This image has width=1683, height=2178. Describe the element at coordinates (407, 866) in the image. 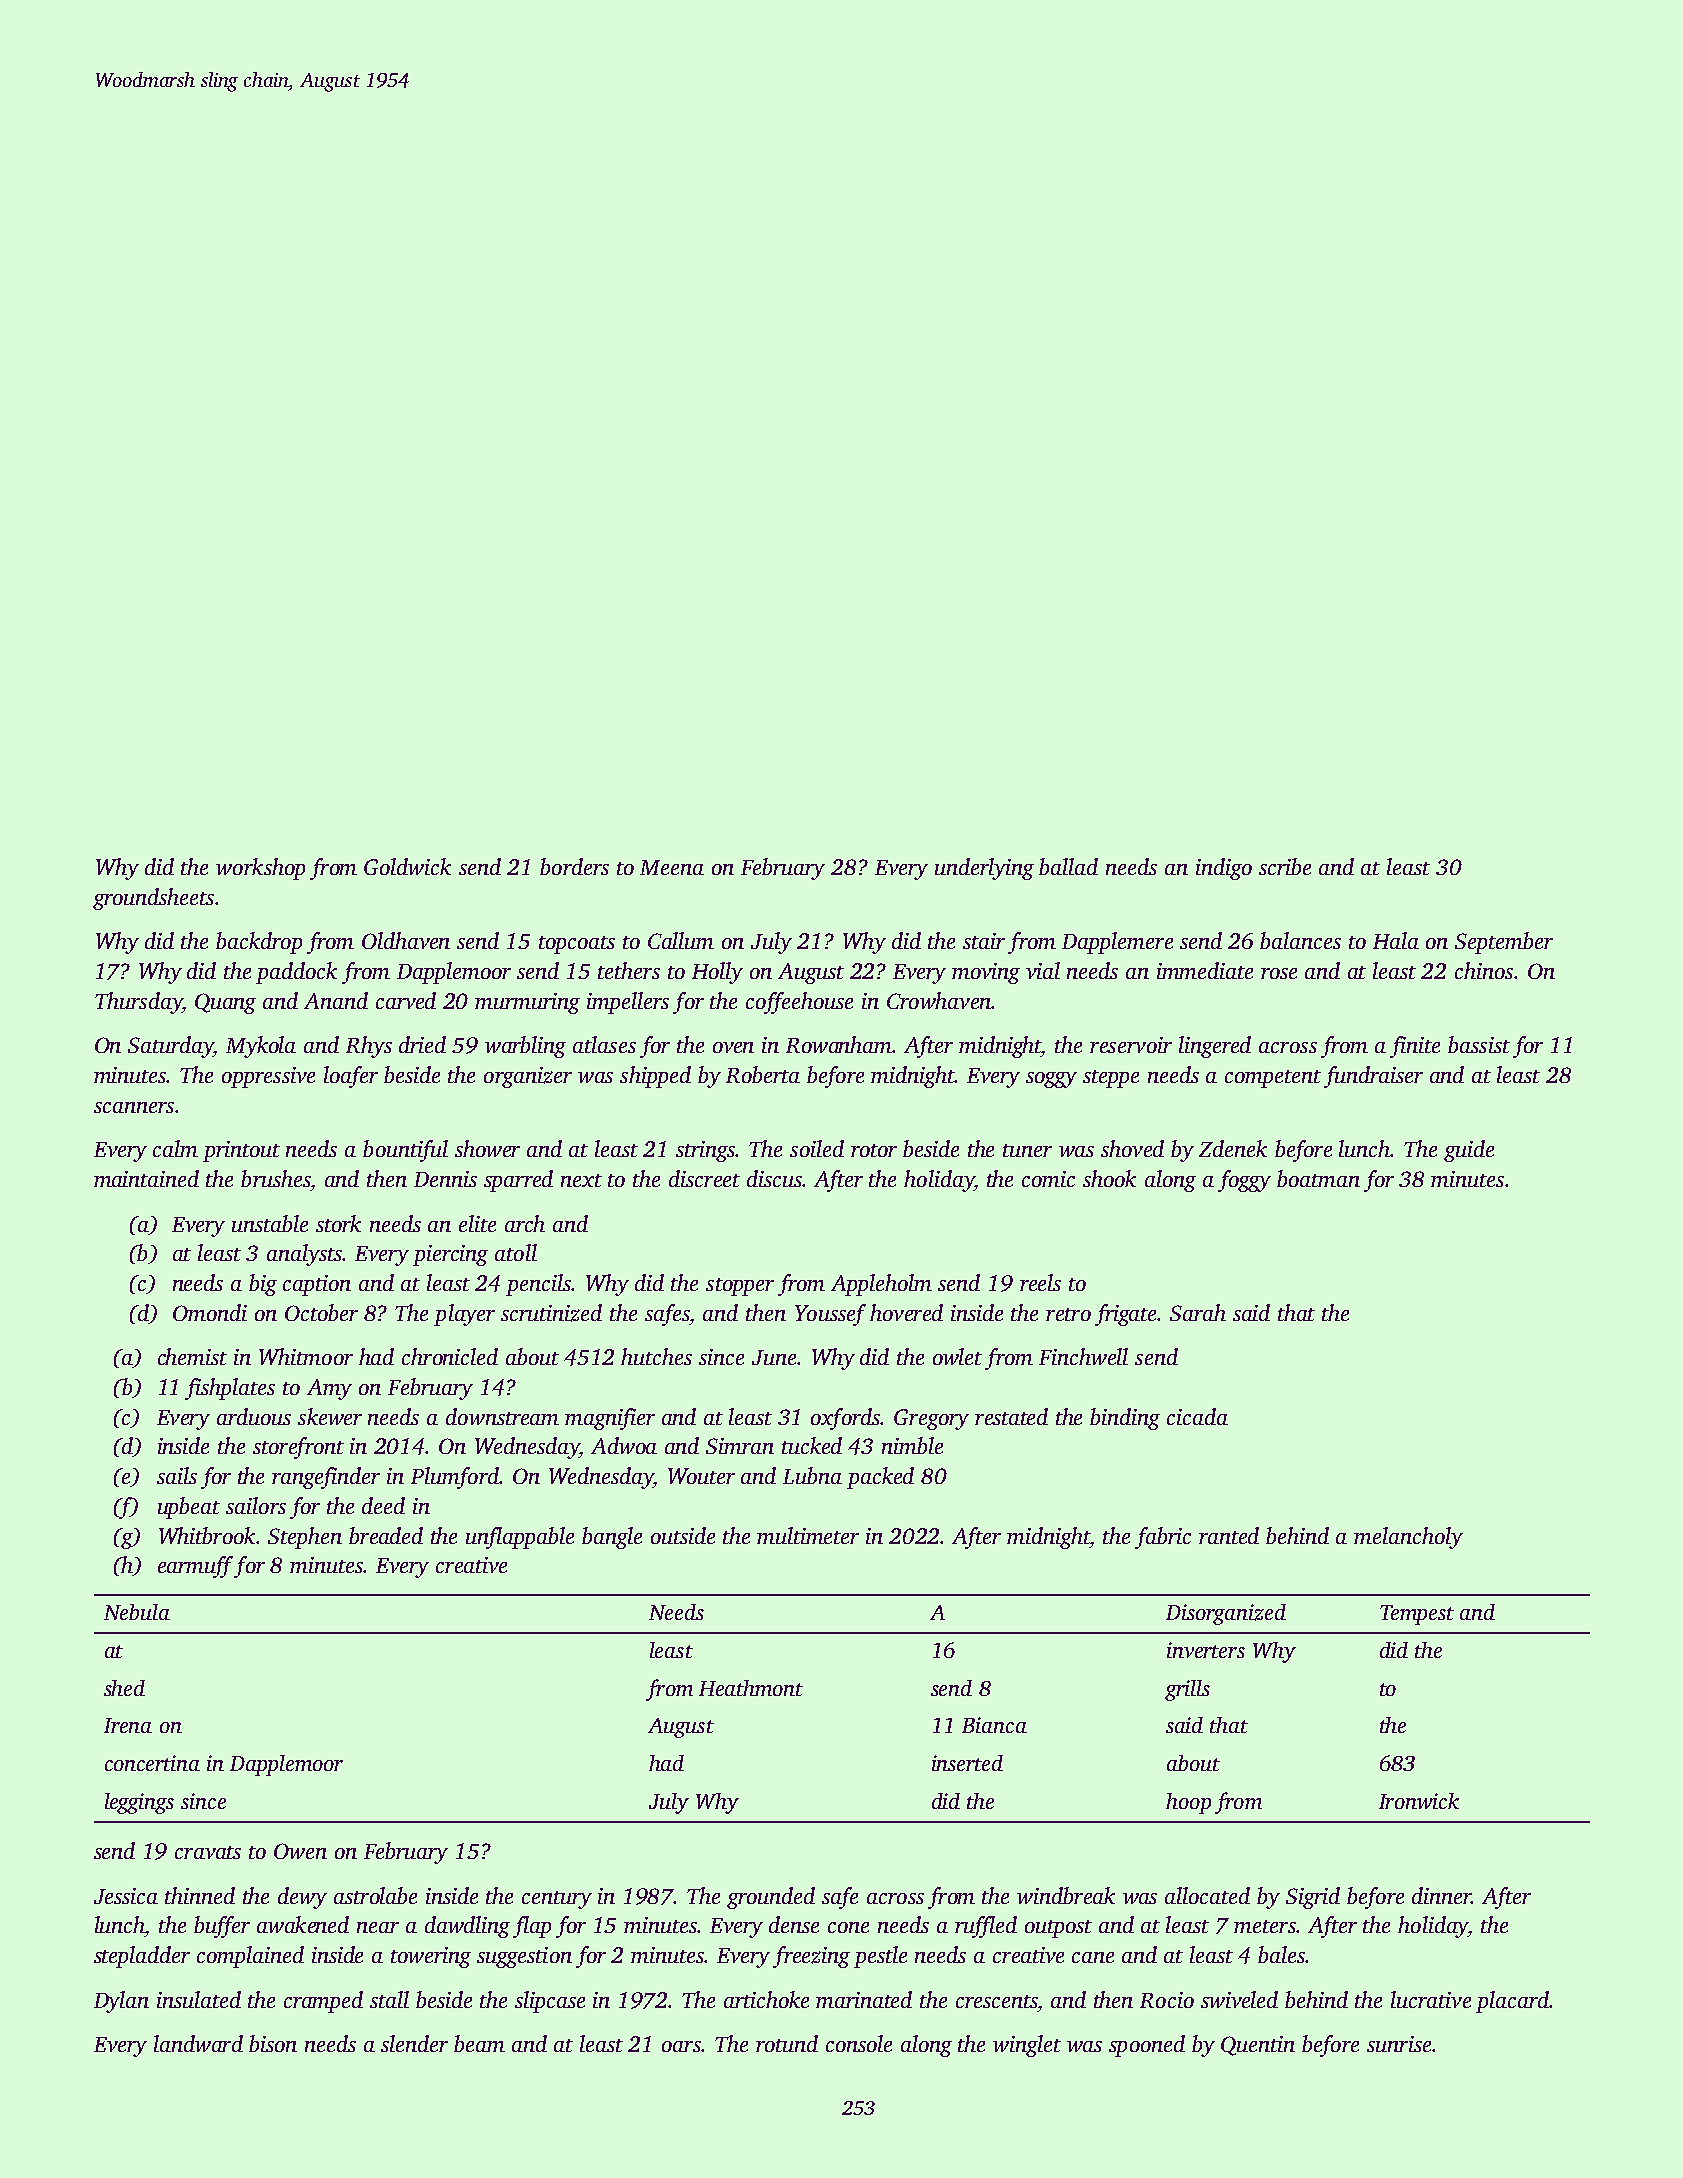

I see `Goldwick` at that location.
